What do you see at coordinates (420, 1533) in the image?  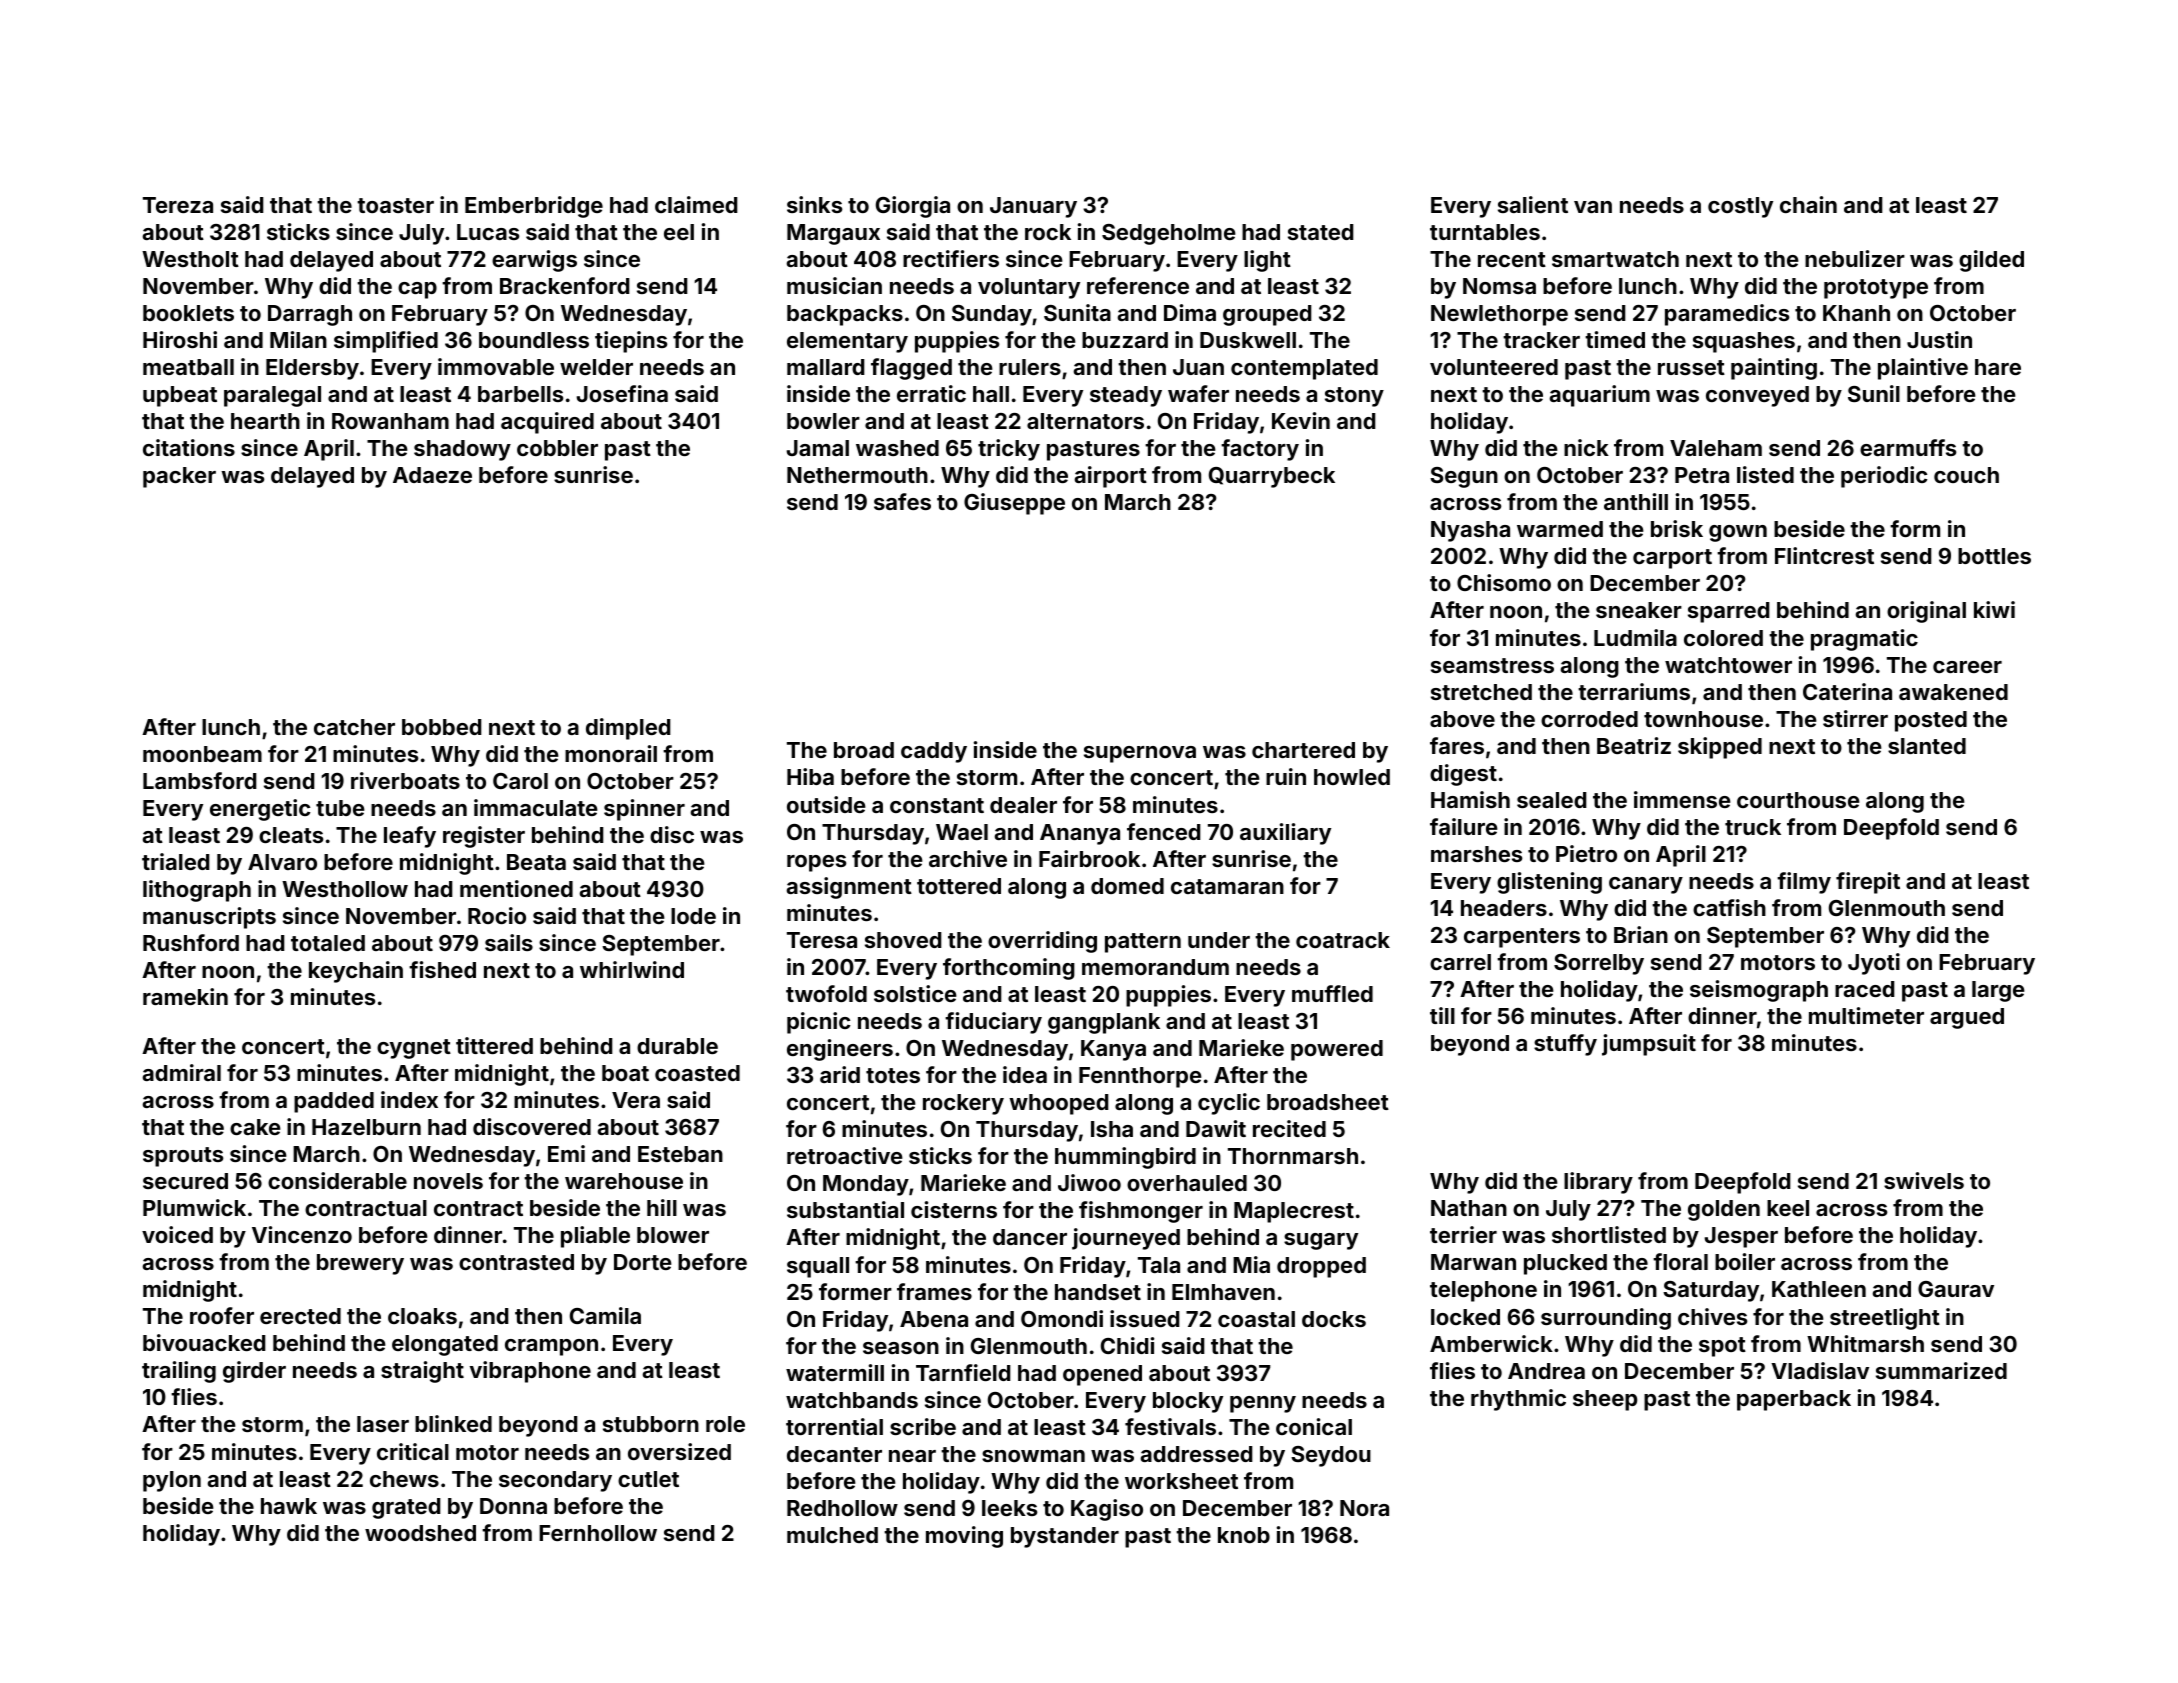 I see `woodshed` at bounding box center [420, 1533].
